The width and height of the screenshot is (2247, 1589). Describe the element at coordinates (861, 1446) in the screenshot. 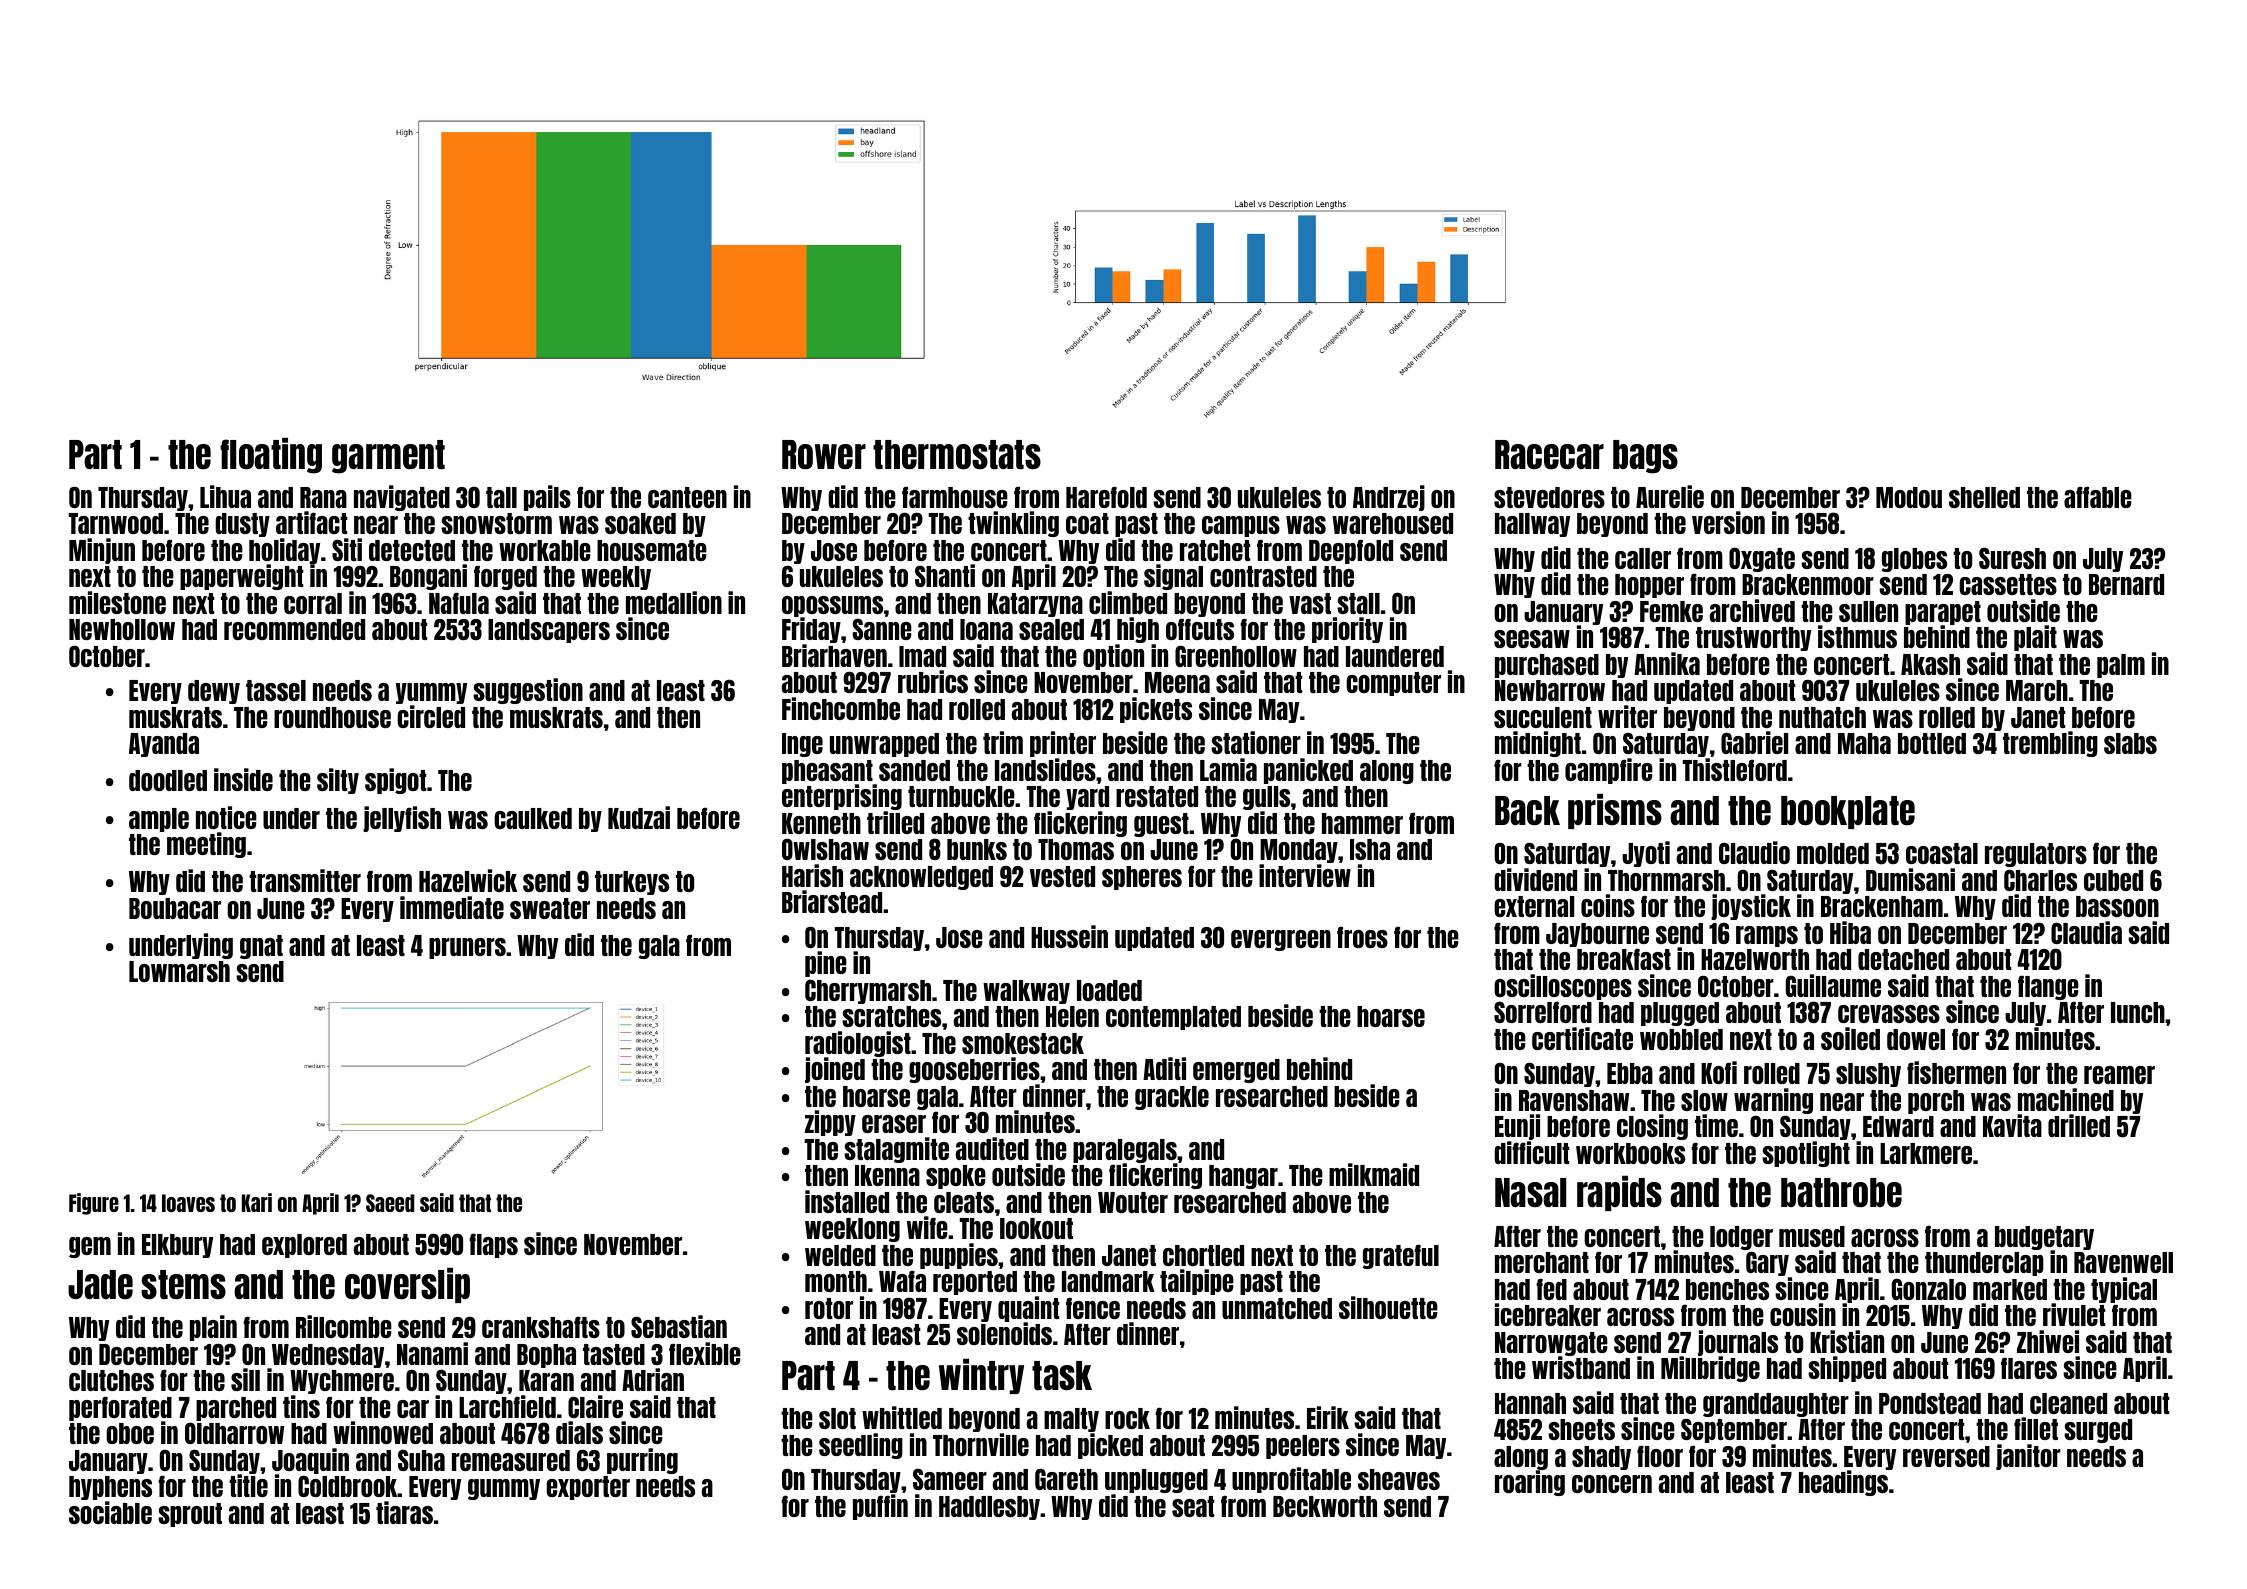

I see `seedling` at that location.
